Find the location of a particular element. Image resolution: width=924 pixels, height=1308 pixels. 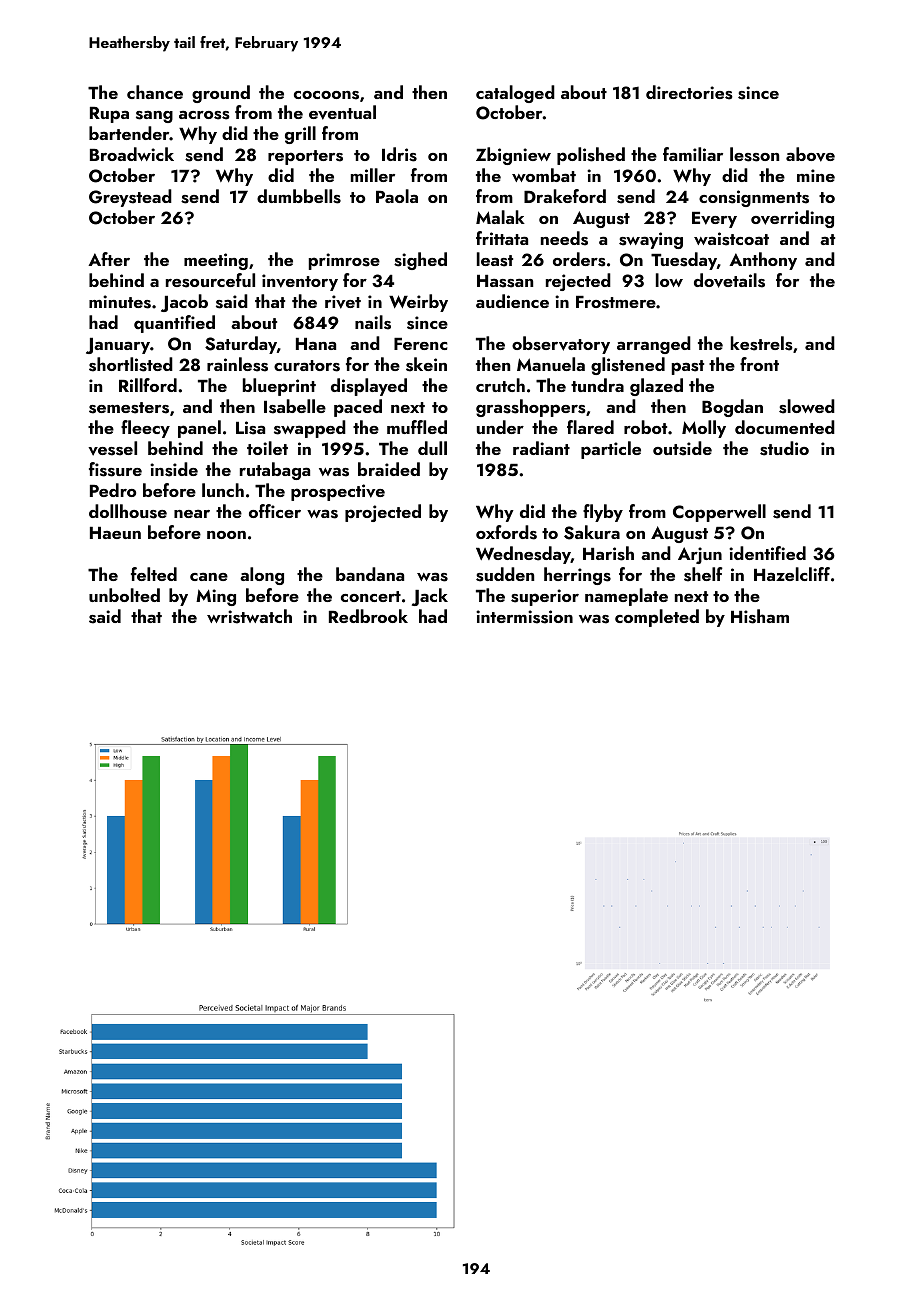

directories is located at coordinates (689, 92).
